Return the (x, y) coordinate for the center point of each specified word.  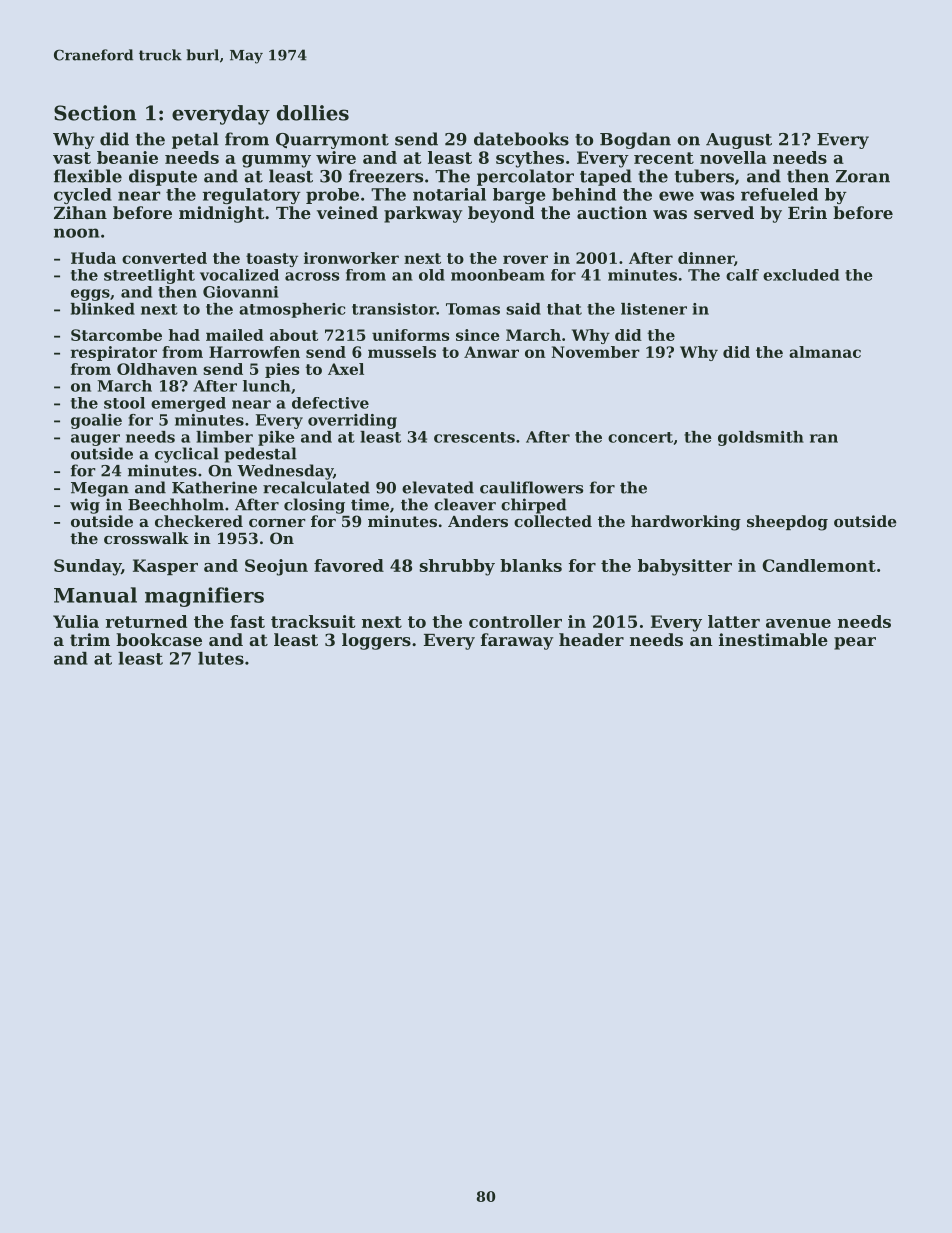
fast (247, 621)
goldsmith (761, 438)
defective (330, 403)
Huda (93, 258)
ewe (676, 196)
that (564, 309)
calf (742, 275)
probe (332, 196)
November (596, 352)
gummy (276, 161)
